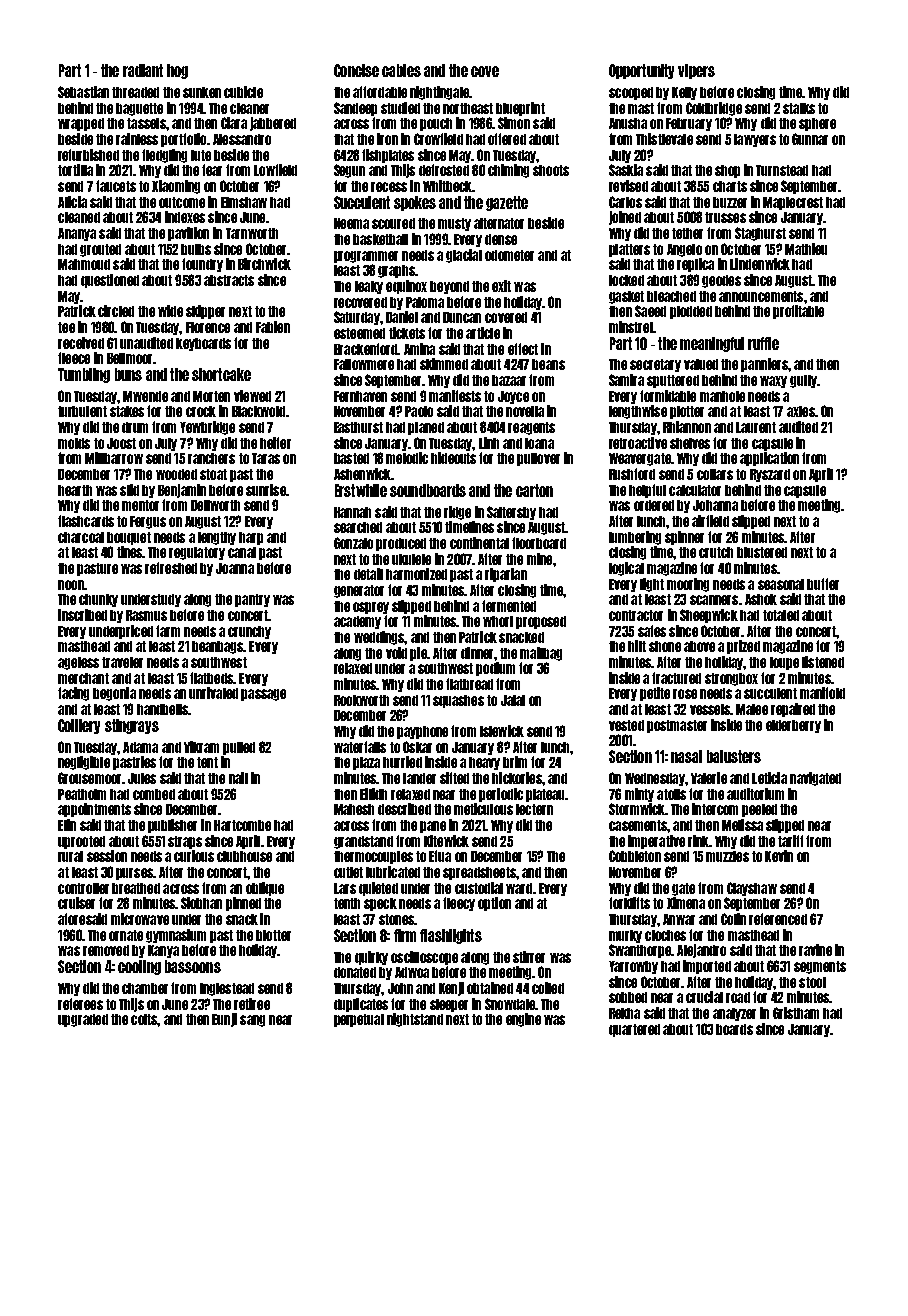 The width and height of the document is (908, 1316). I want to click on upgraded, so click(83, 1020).
